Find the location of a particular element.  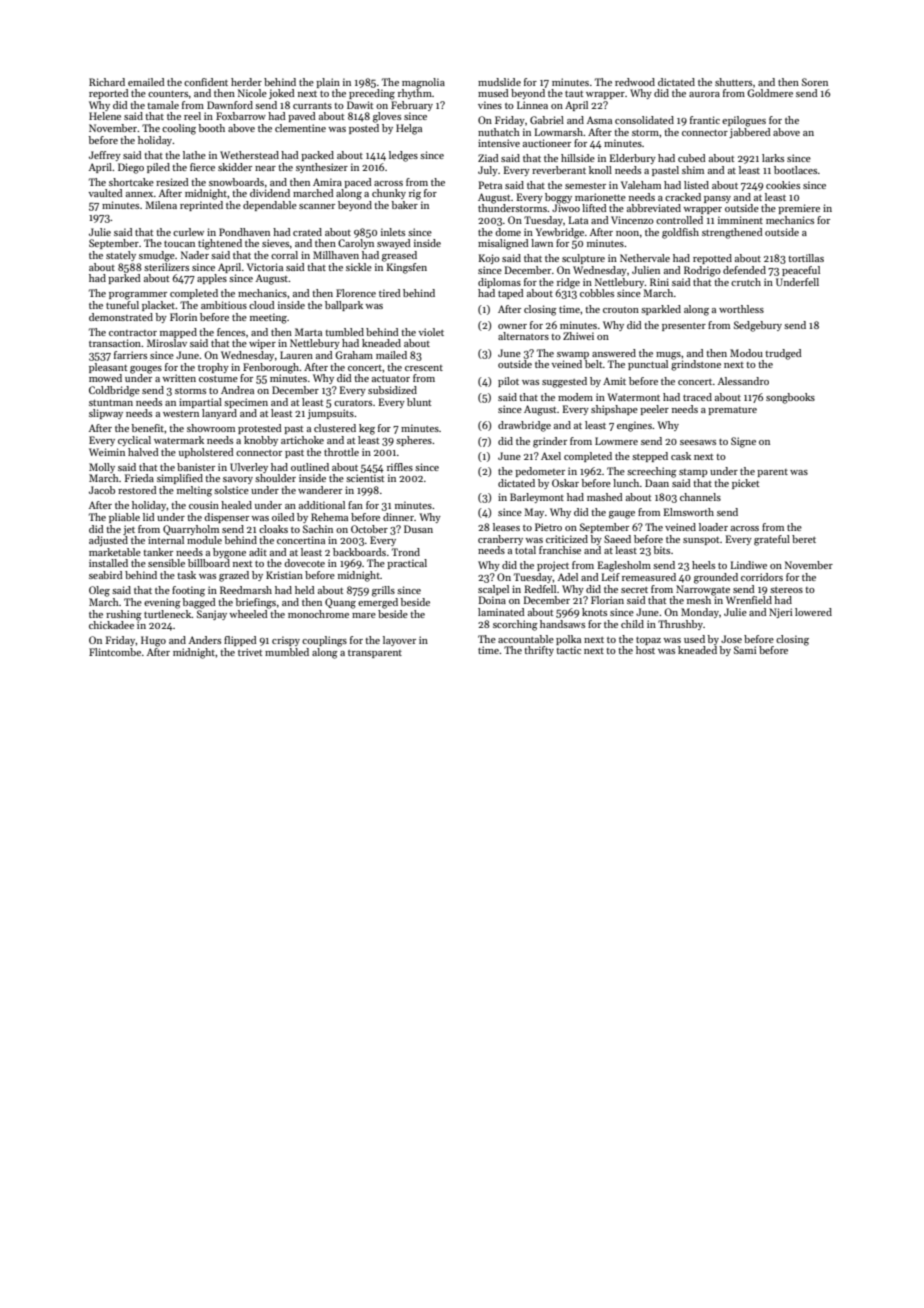

modem is located at coordinates (575, 397).
